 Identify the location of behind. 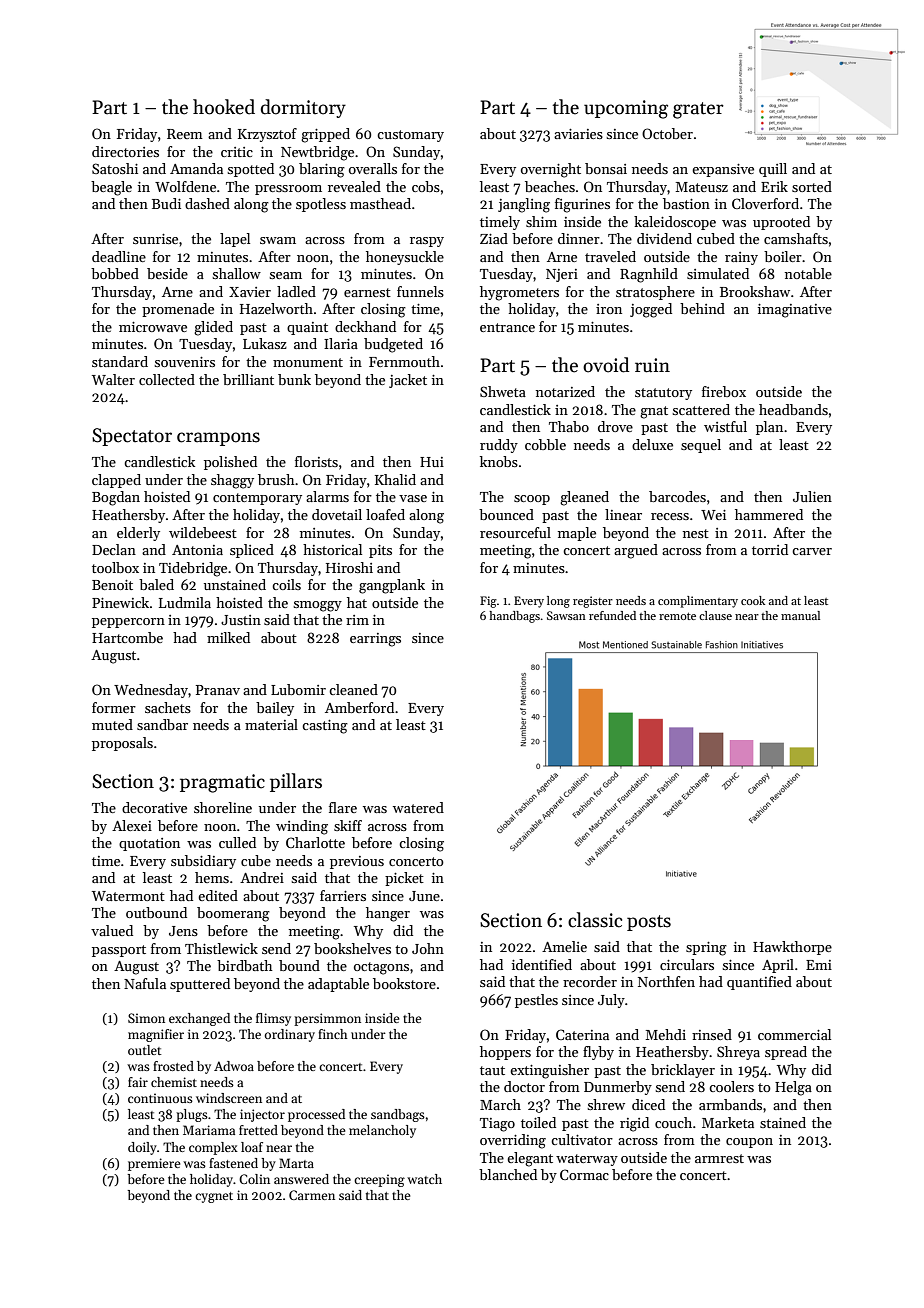
(702, 308).
